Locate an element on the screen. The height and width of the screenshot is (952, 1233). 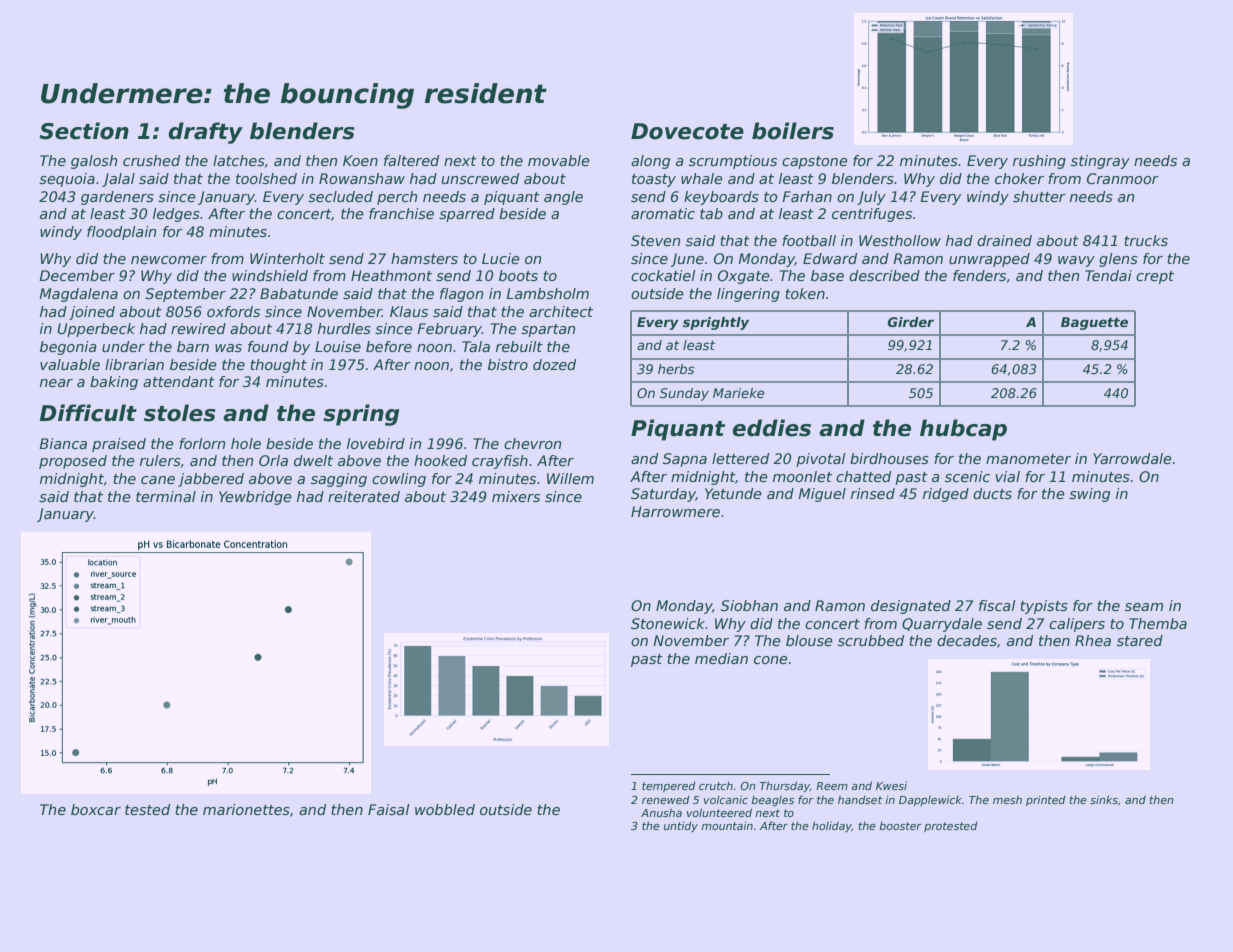
terminal is located at coordinates (166, 496).
